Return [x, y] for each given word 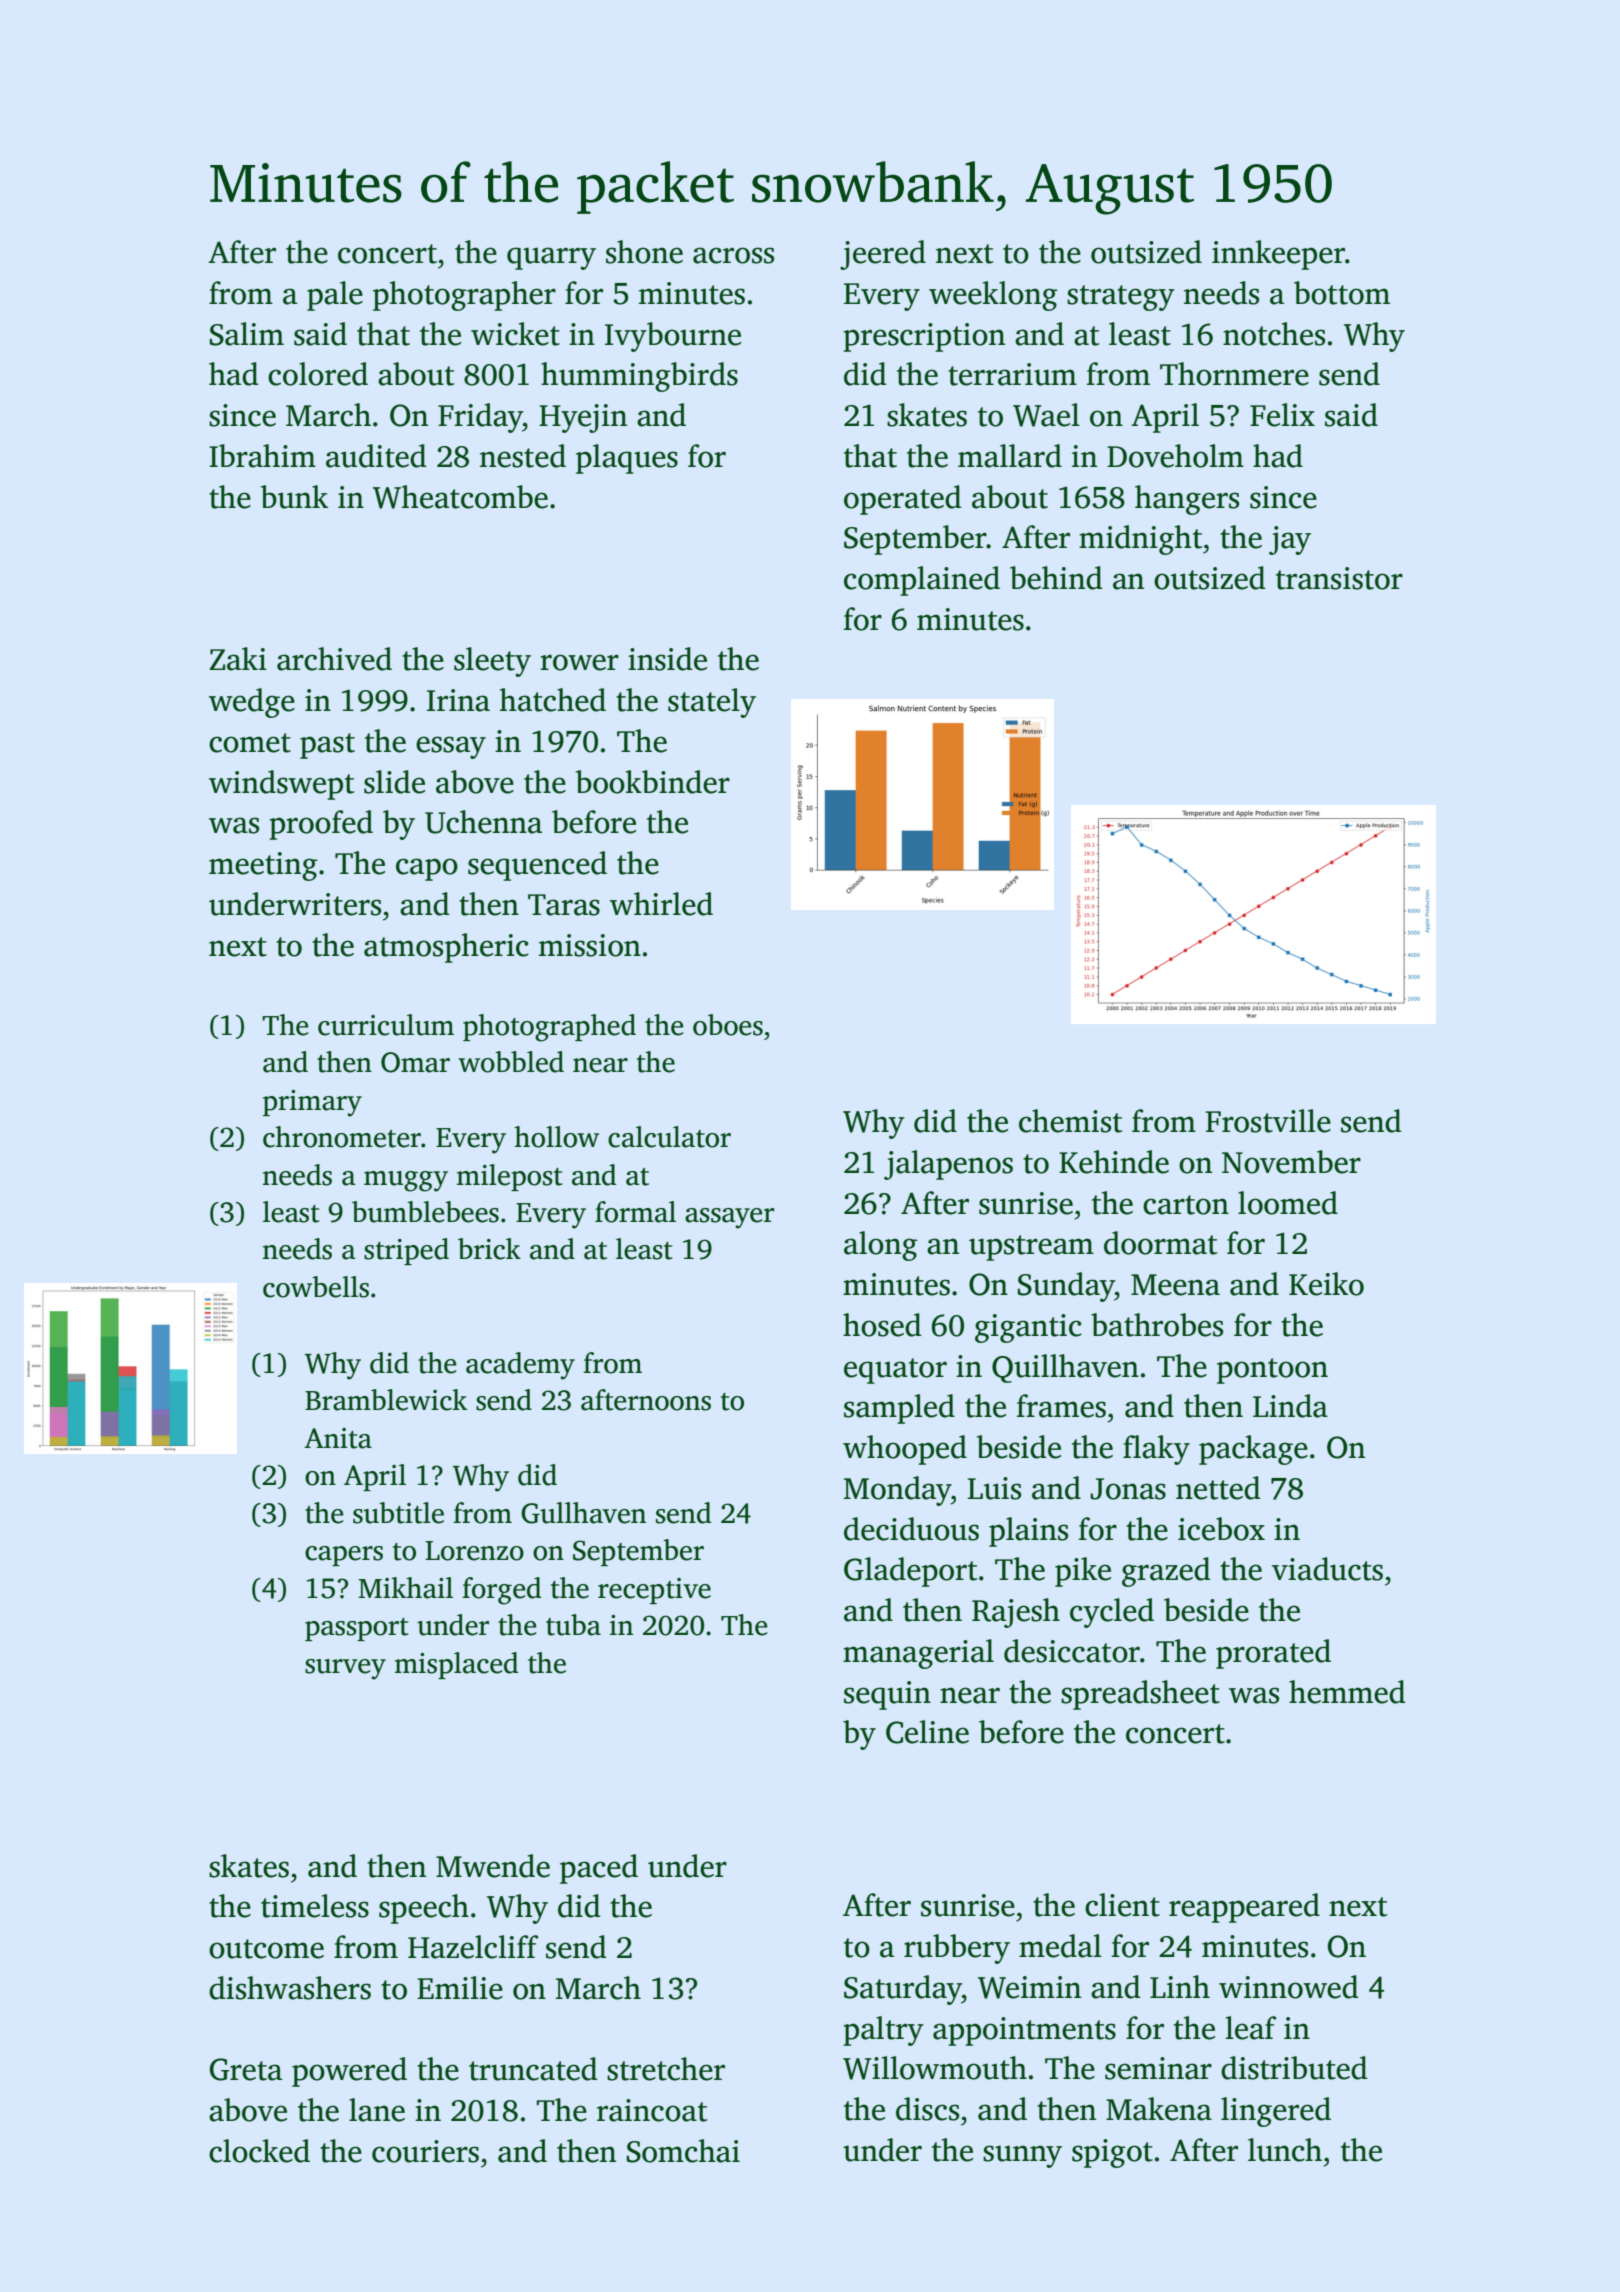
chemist [1070, 1121]
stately [712, 703]
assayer [729, 1218]
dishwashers [290, 1988]
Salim [247, 334]
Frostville [1268, 1121]
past [327, 746]
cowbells [316, 1287]
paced [599, 1869]
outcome [266, 1949]
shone [644, 252]
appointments [1024, 2031]
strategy [1121, 298]
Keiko [1326, 1284]
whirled [661, 904]
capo [427, 869]
